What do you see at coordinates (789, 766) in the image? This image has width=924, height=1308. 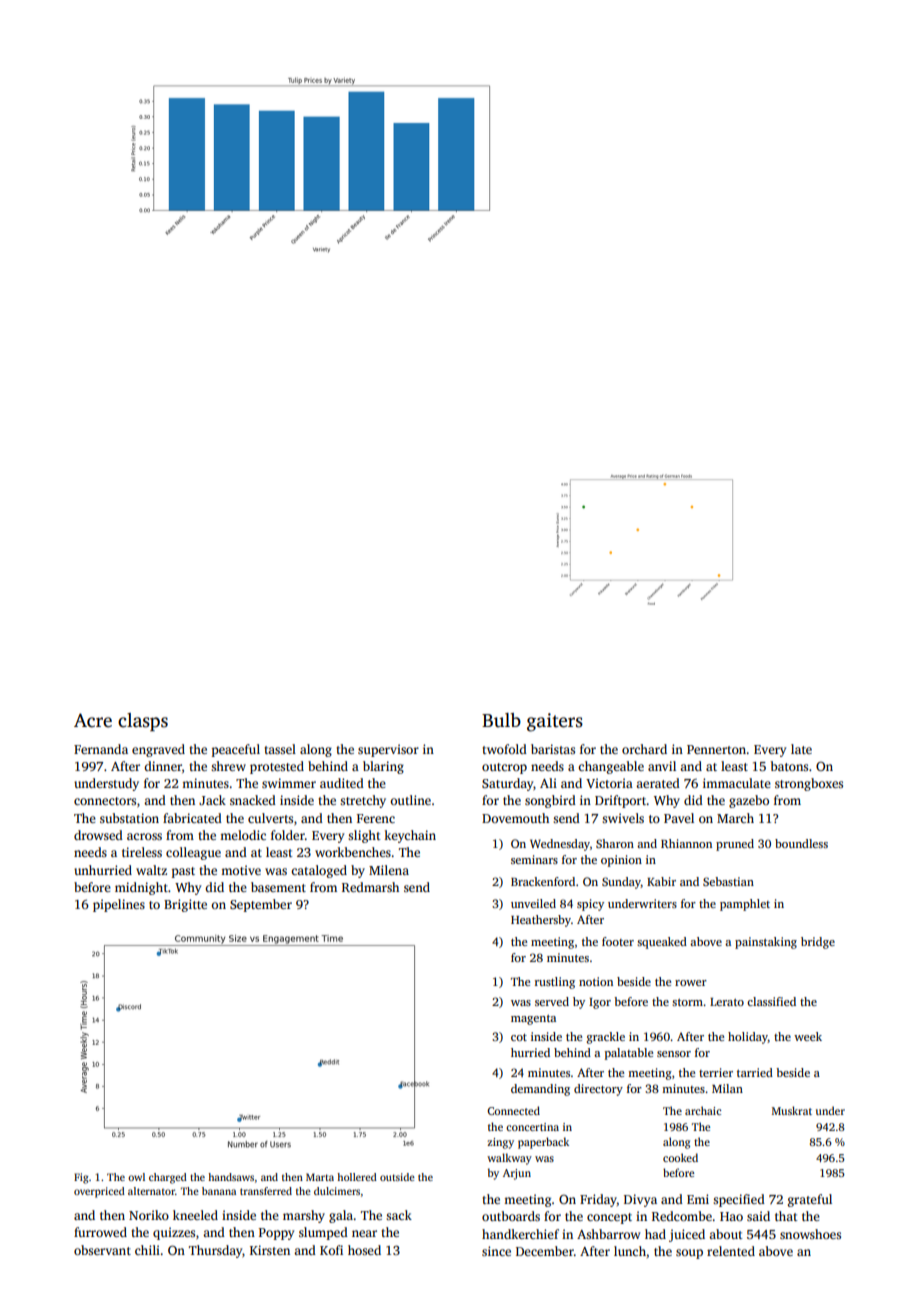 I see `batons` at bounding box center [789, 766].
